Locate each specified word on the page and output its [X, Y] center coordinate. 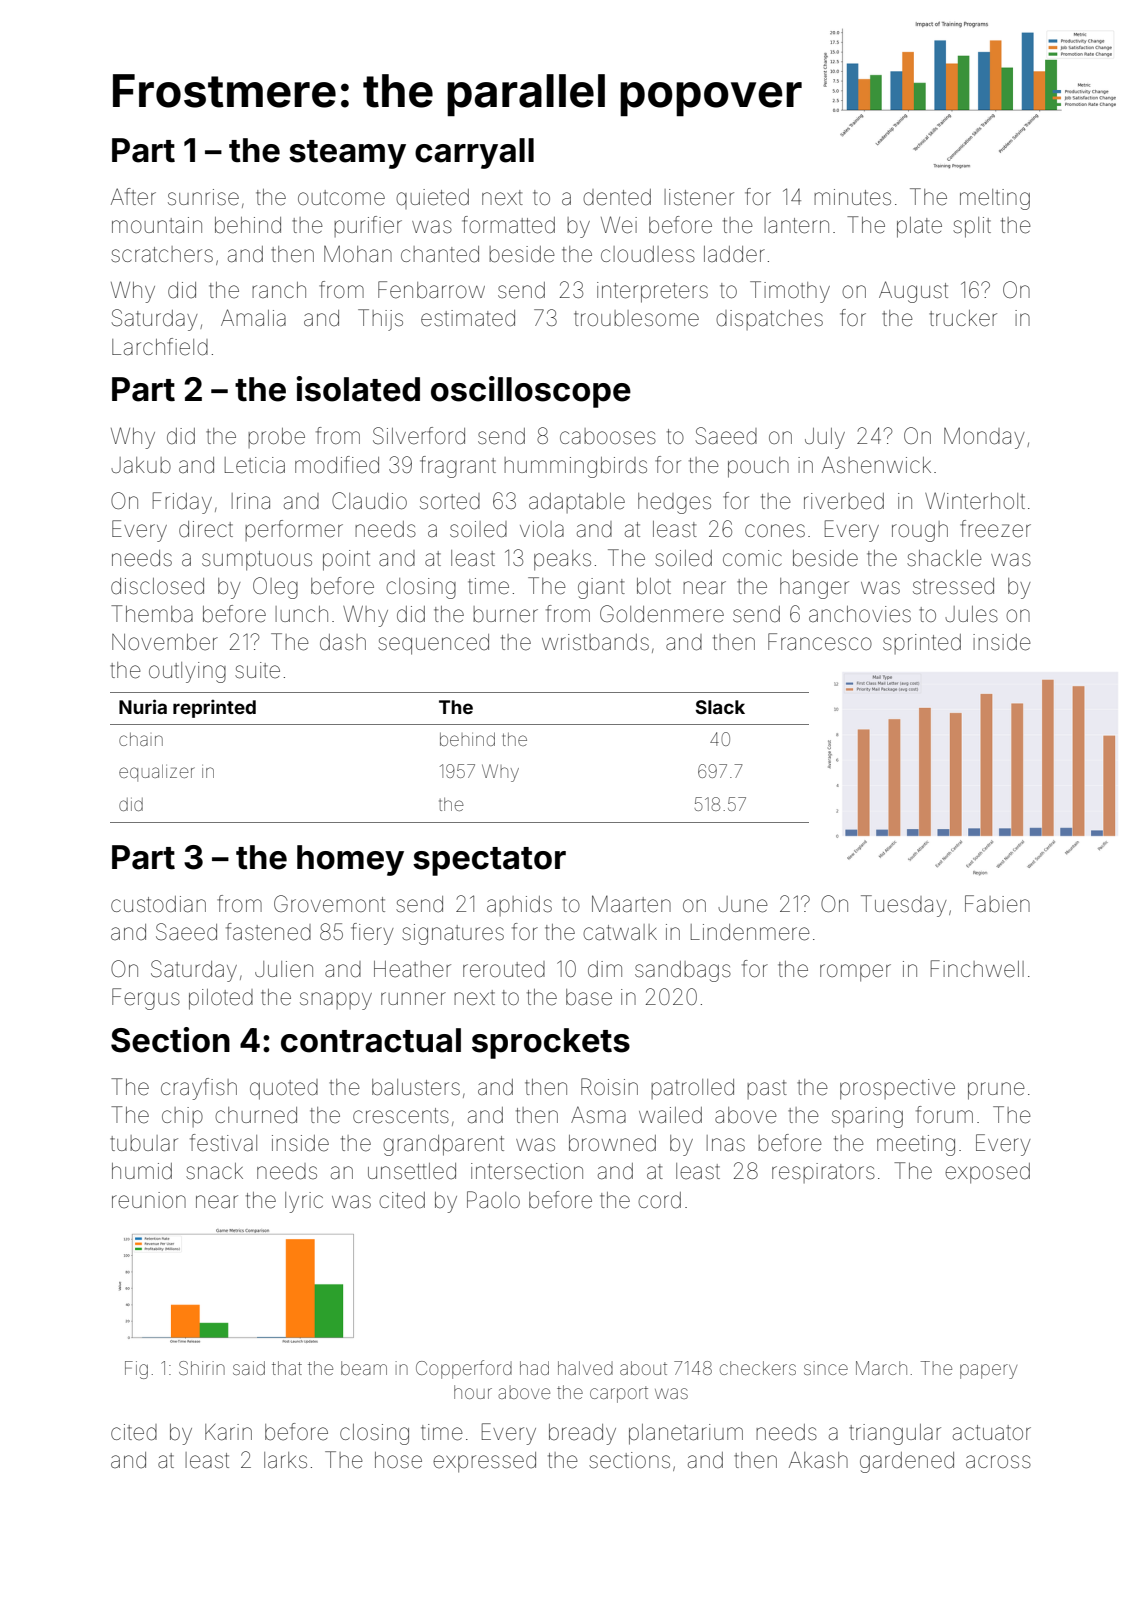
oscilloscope [531, 392]
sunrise [203, 197]
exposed [987, 1173]
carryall [474, 153]
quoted [284, 1089]
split [972, 227]
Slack [720, 707]
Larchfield [160, 347]
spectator [489, 861]
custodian [158, 904]
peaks [562, 560]
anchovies [860, 614]
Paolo [493, 1200]
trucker [963, 318]
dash [343, 642]
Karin [228, 1432]
